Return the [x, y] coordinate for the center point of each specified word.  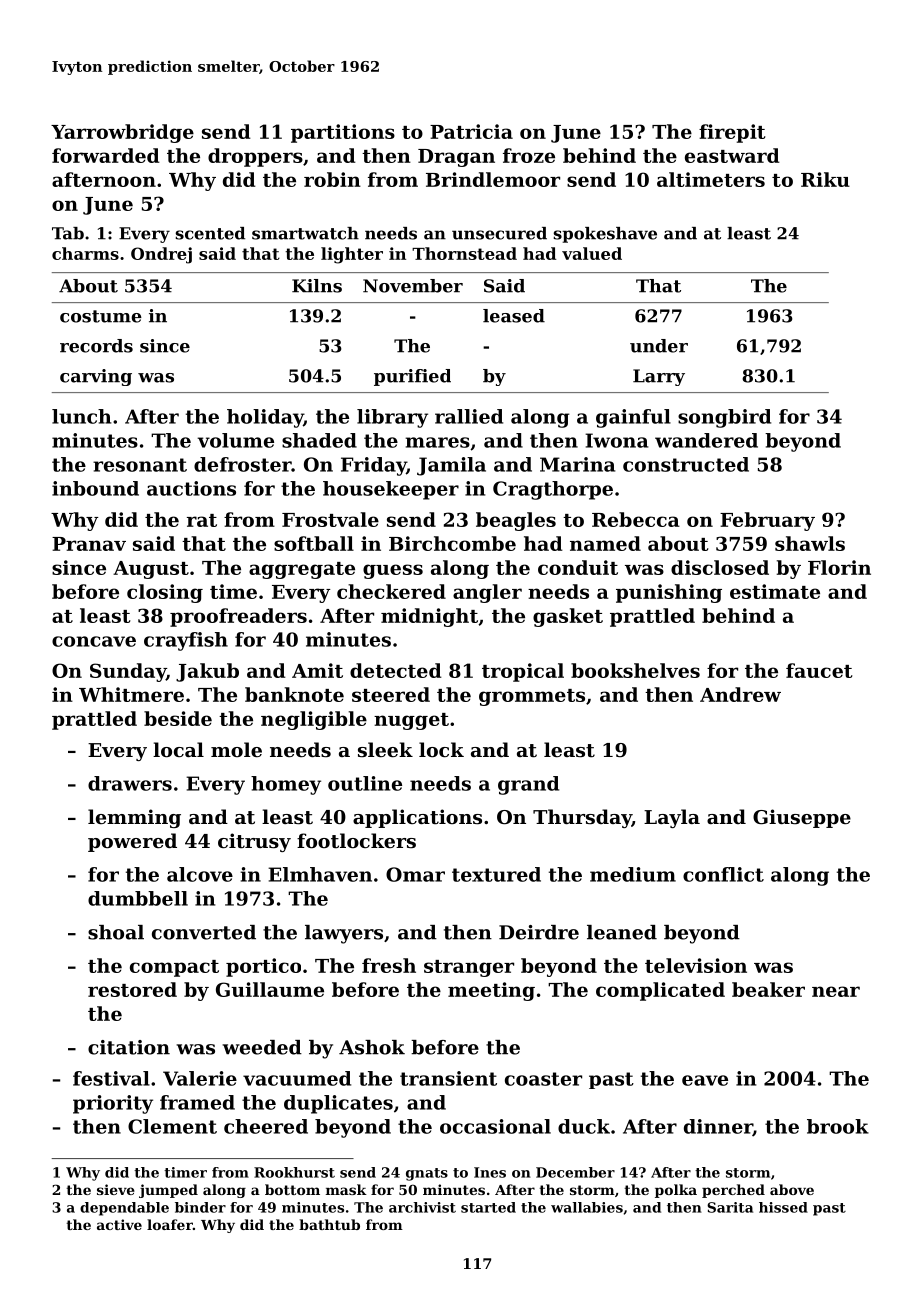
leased [514, 316]
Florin [839, 567]
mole [236, 749]
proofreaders [238, 617]
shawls [810, 543]
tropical [523, 672]
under [659, 346]
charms [85, 253]
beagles [516, 521]
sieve [116, 1189]
